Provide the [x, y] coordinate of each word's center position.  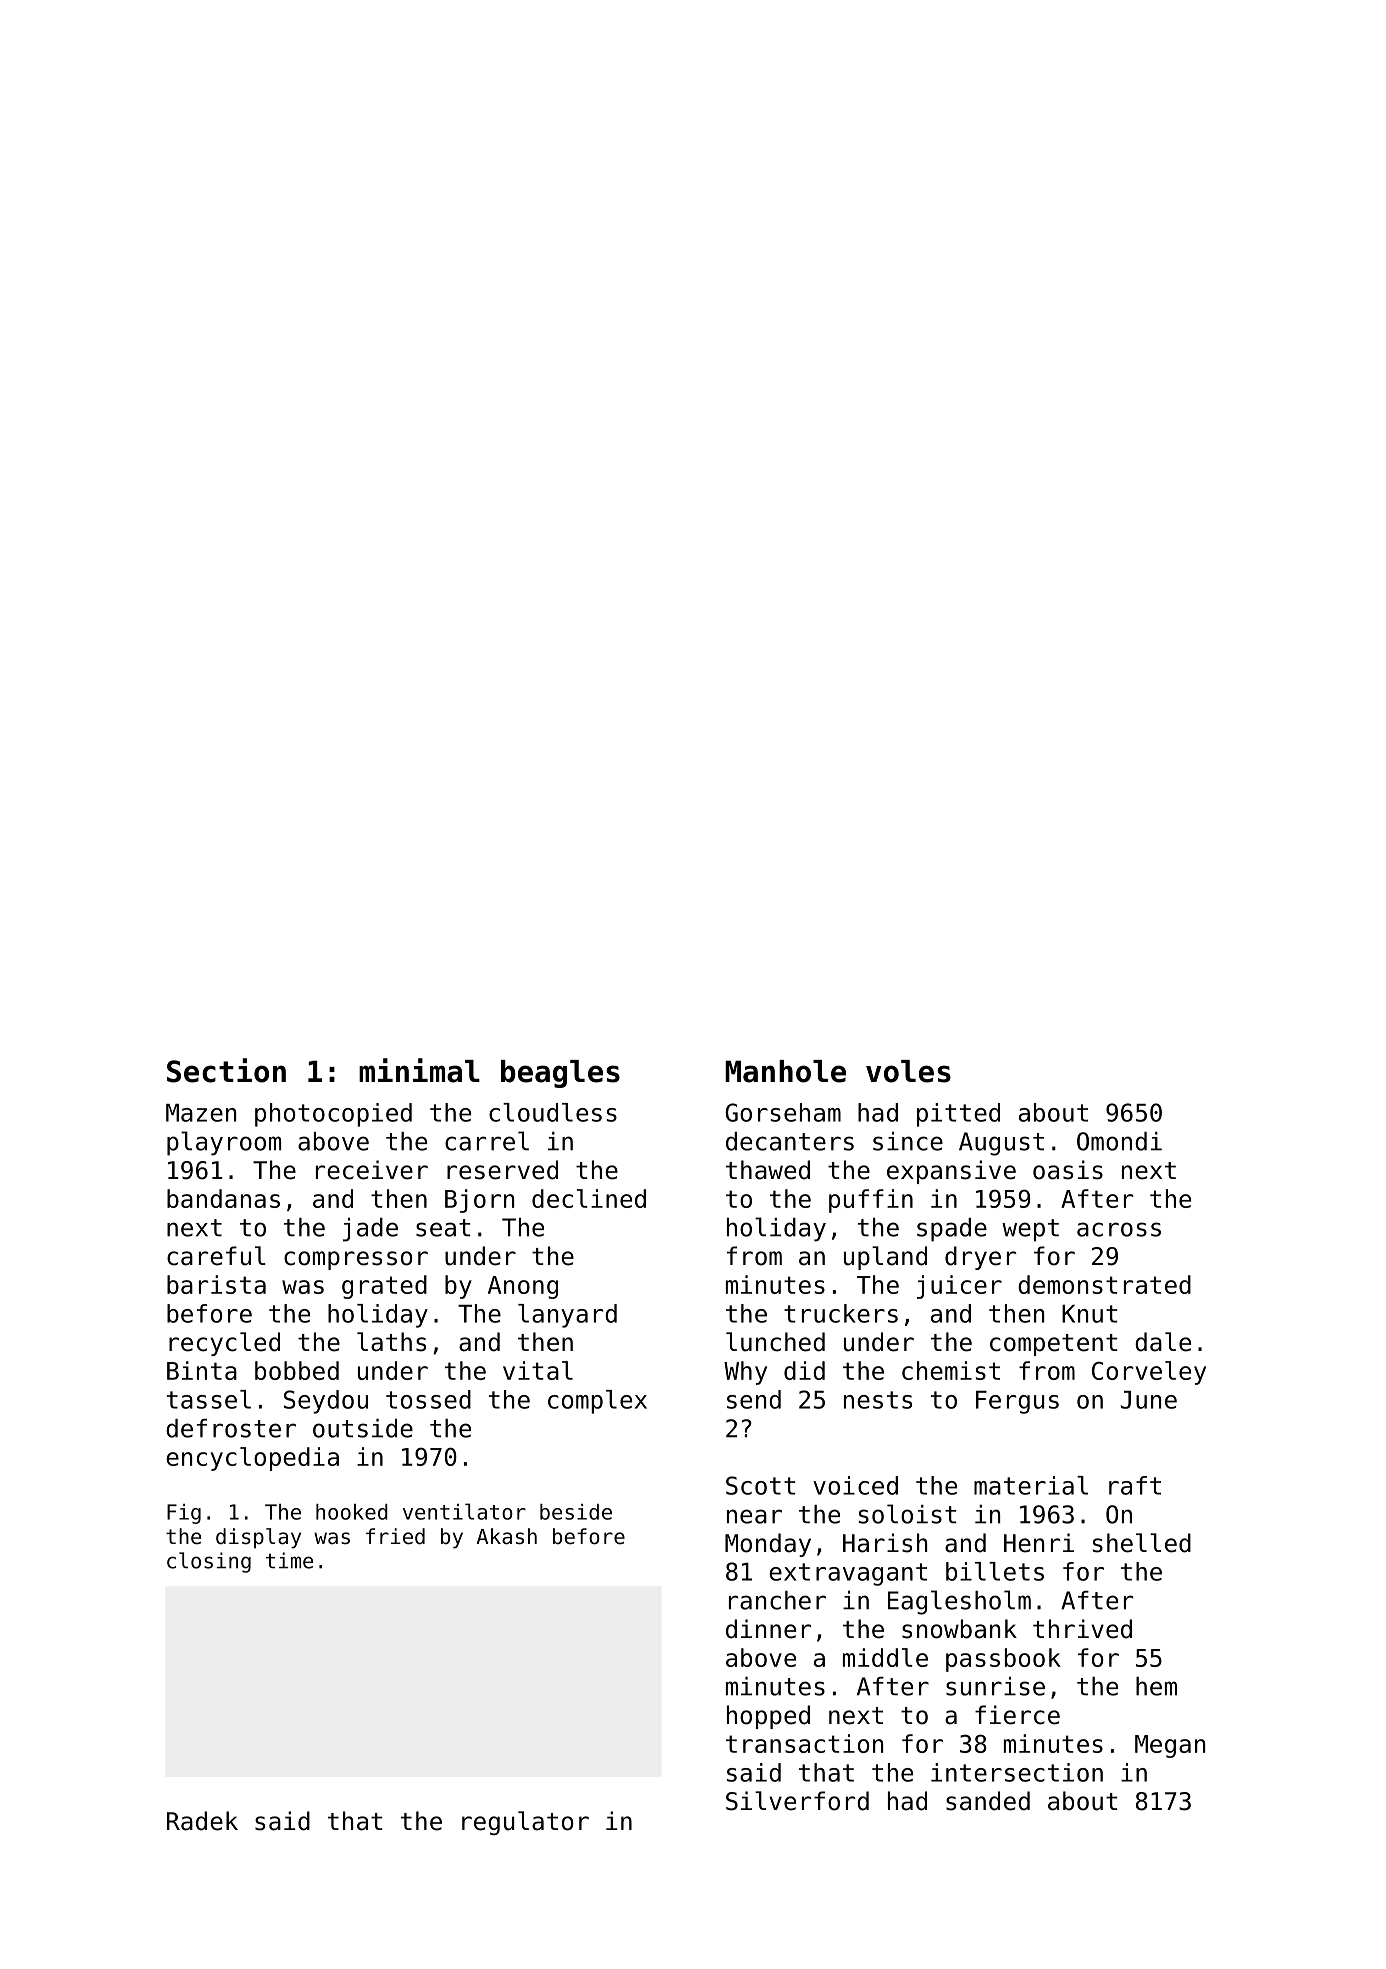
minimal [419, 1070]
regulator [525, 1823]
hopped [768, 1717]
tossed [428, 1399]
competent [1054, 1345]
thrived [1082, 1629]
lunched [775, 1342]
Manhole [785, 1071]
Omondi [1119, 1141]
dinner [768, 1629]
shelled [1142, 1543]
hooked [352, 1512]
